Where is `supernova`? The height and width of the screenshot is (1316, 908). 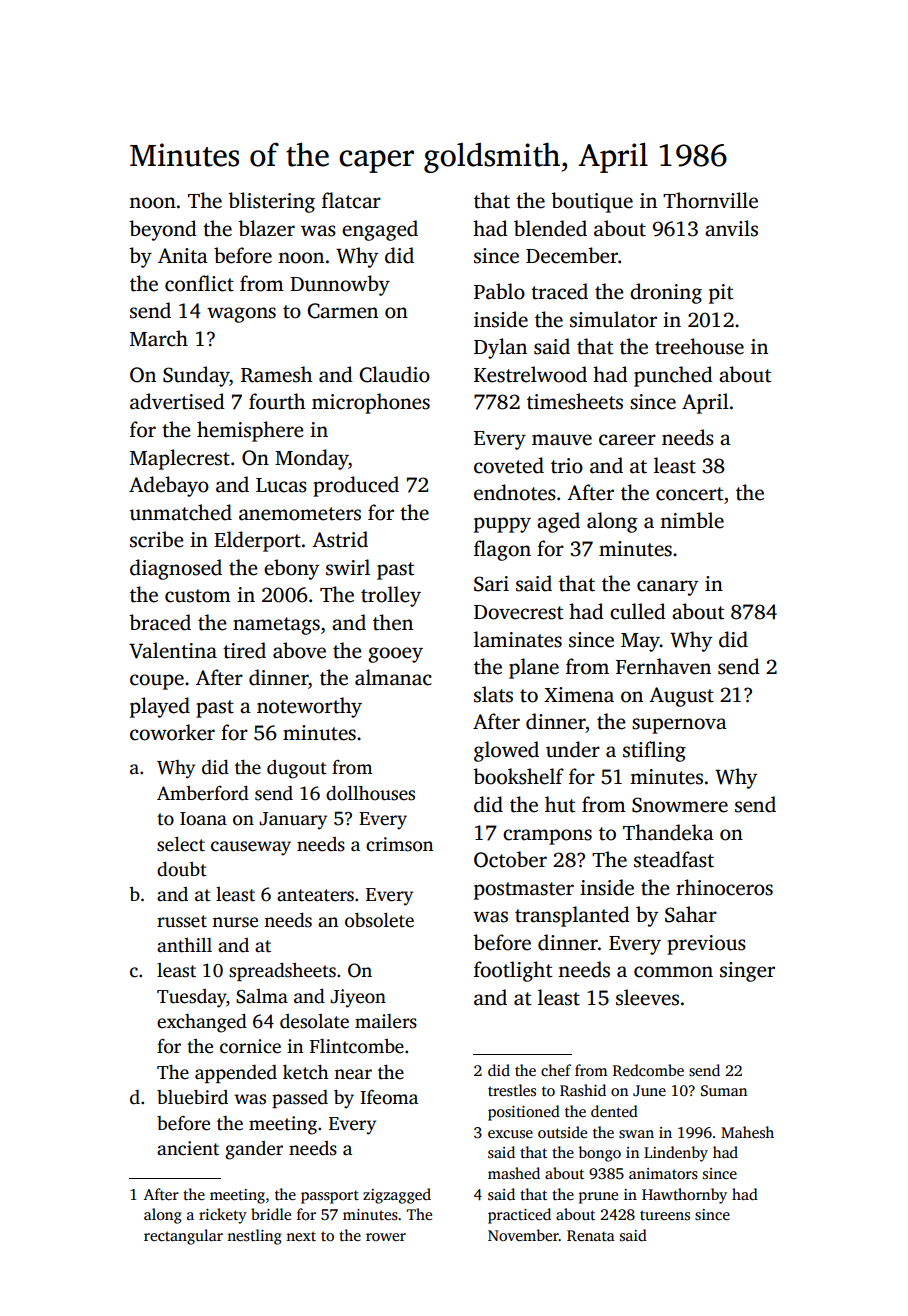
supernova is located at coordinates (679, 726).
